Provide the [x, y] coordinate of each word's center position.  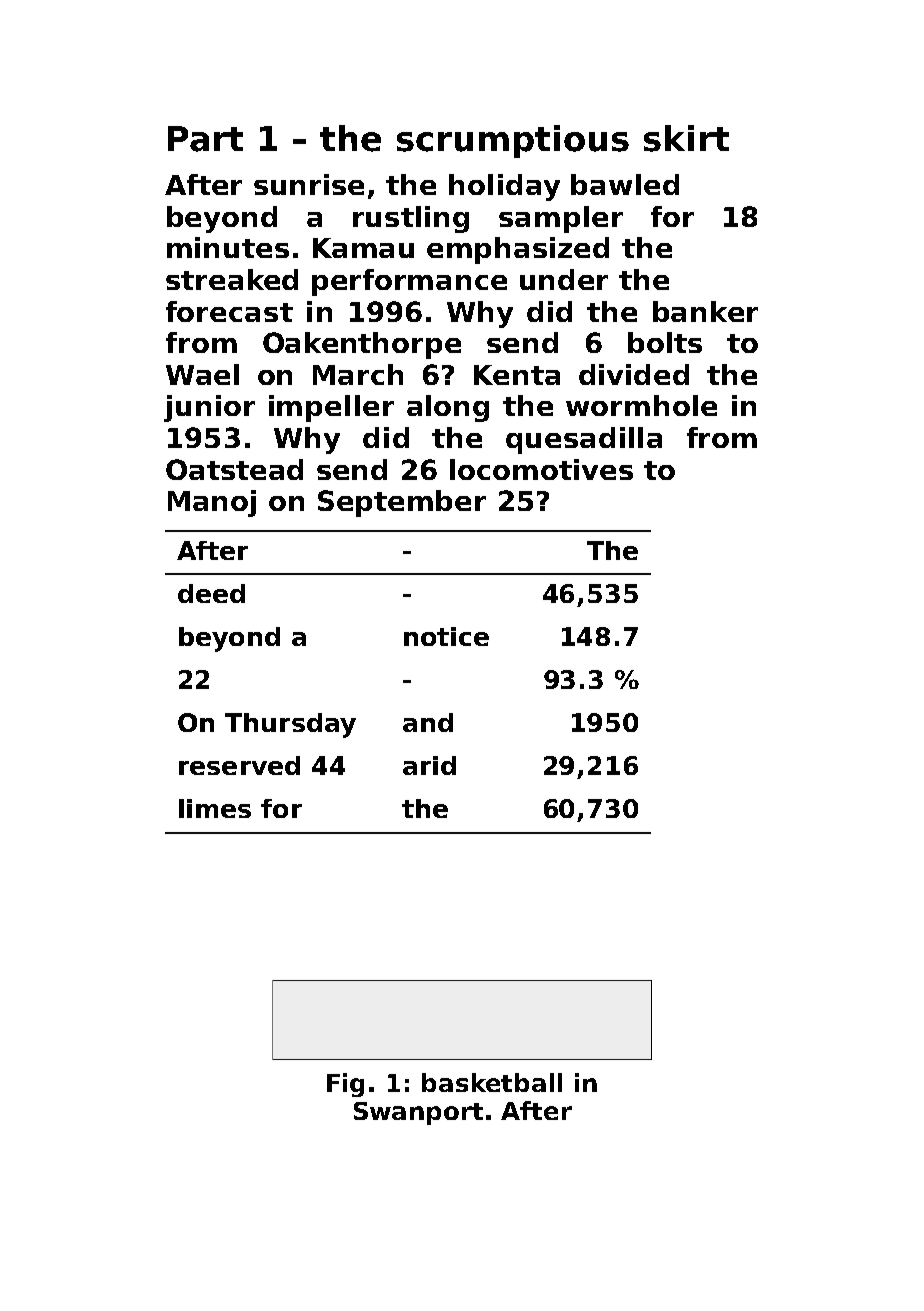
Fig [345, 1085]
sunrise [309, 184]
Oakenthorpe [362, 345]
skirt [686, 138]
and [428, 722]
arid [429, 765]
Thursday [290, 725]
